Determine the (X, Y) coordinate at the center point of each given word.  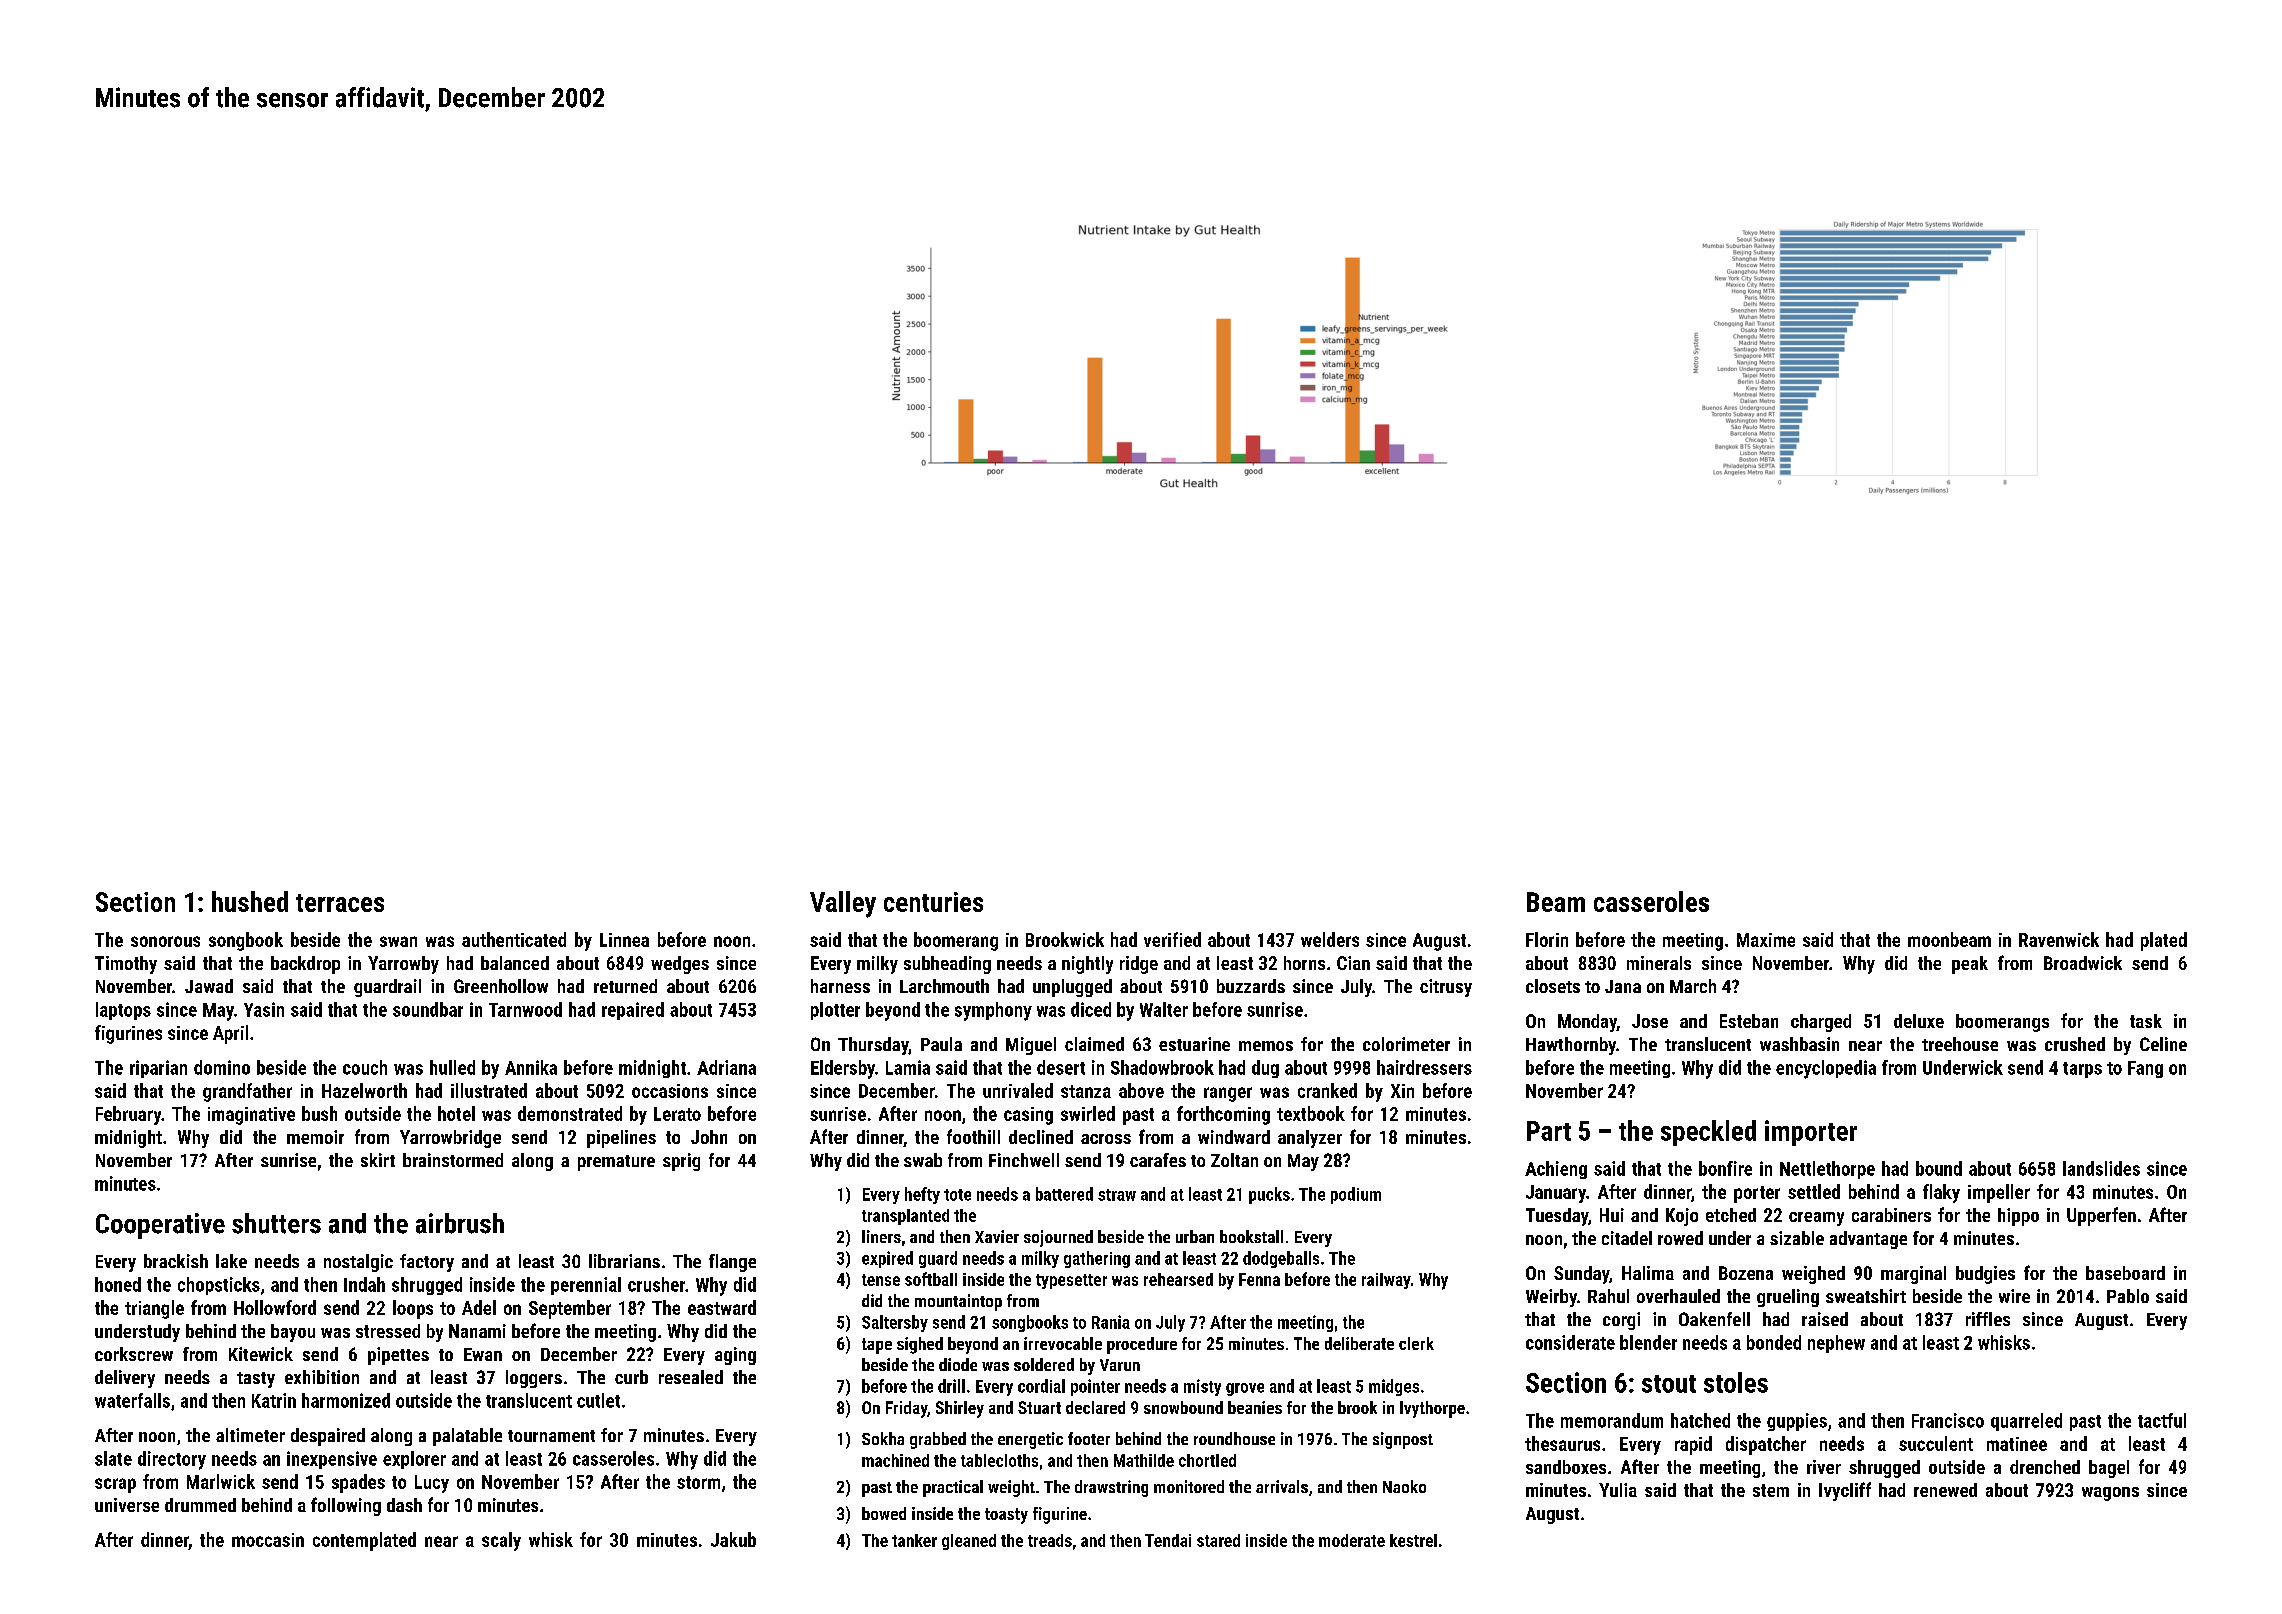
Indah (364, 1284)
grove (1245, 1389)
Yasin (264, 1009)
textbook (1311, 1113)
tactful (2162, 1420)
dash (404, 1505)
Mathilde (1144, 1460)
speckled (1708, 1133)
